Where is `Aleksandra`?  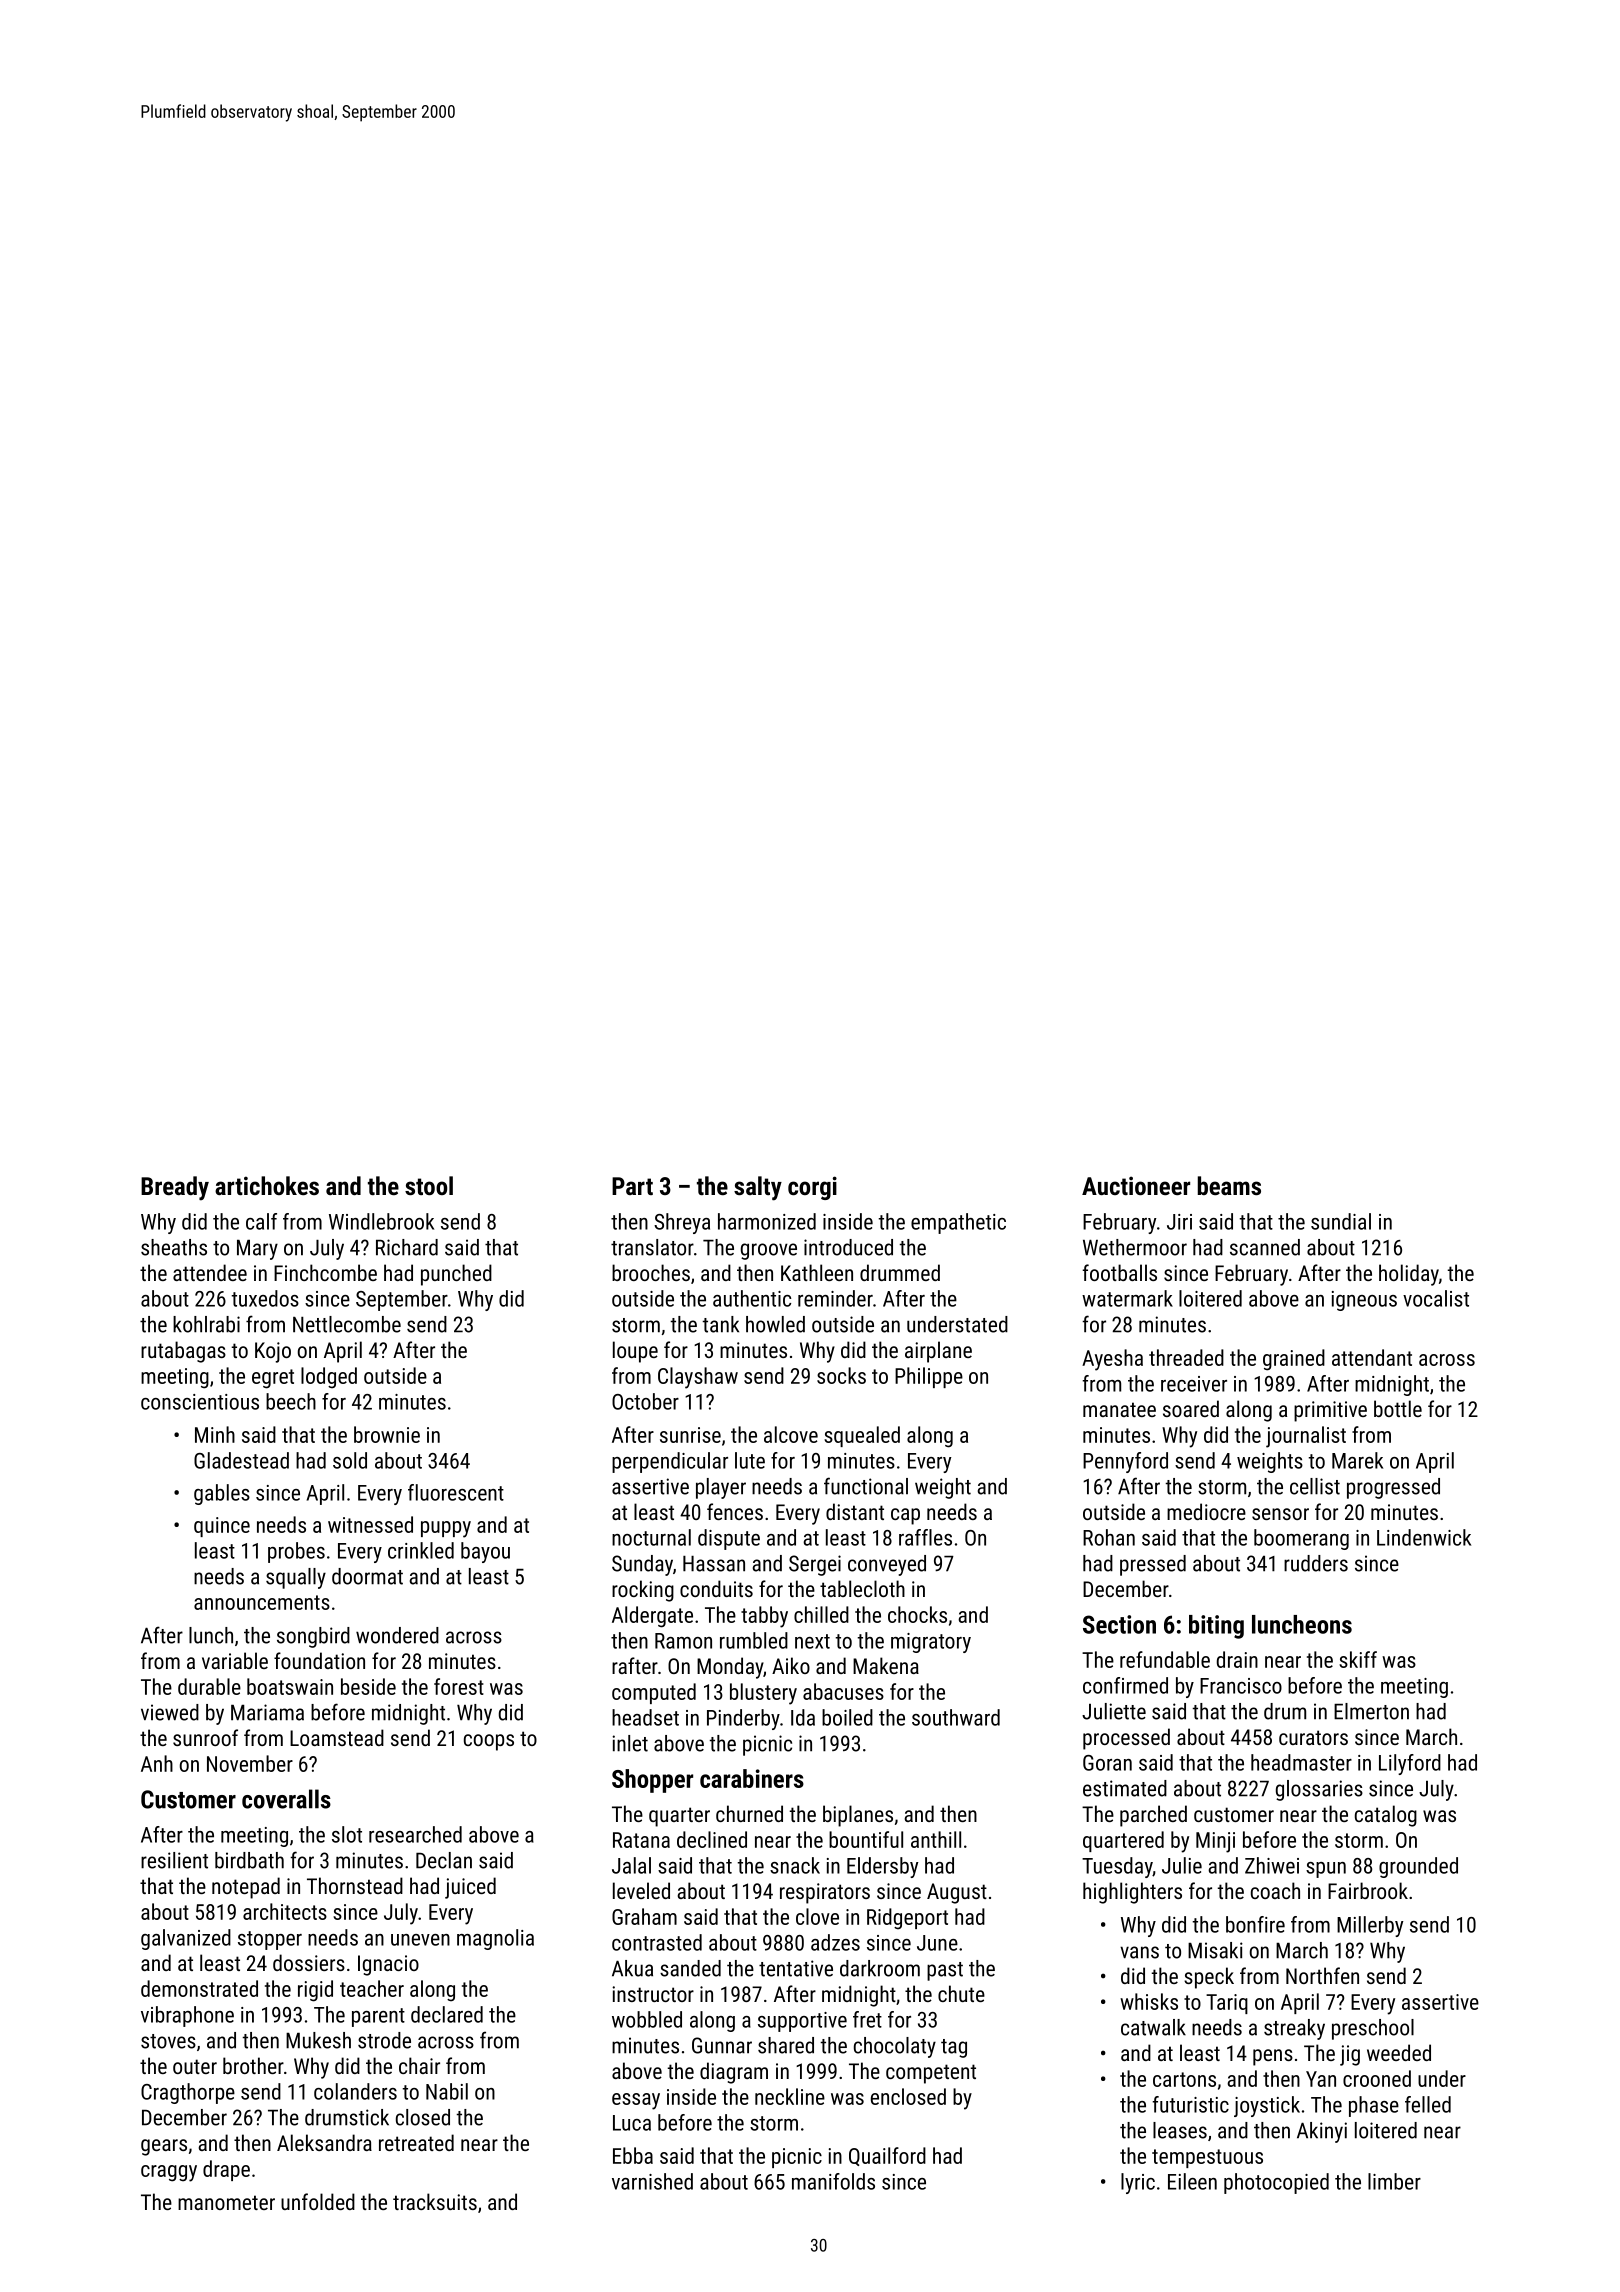 Aleksandra is located at coordinates (324, 2142).
